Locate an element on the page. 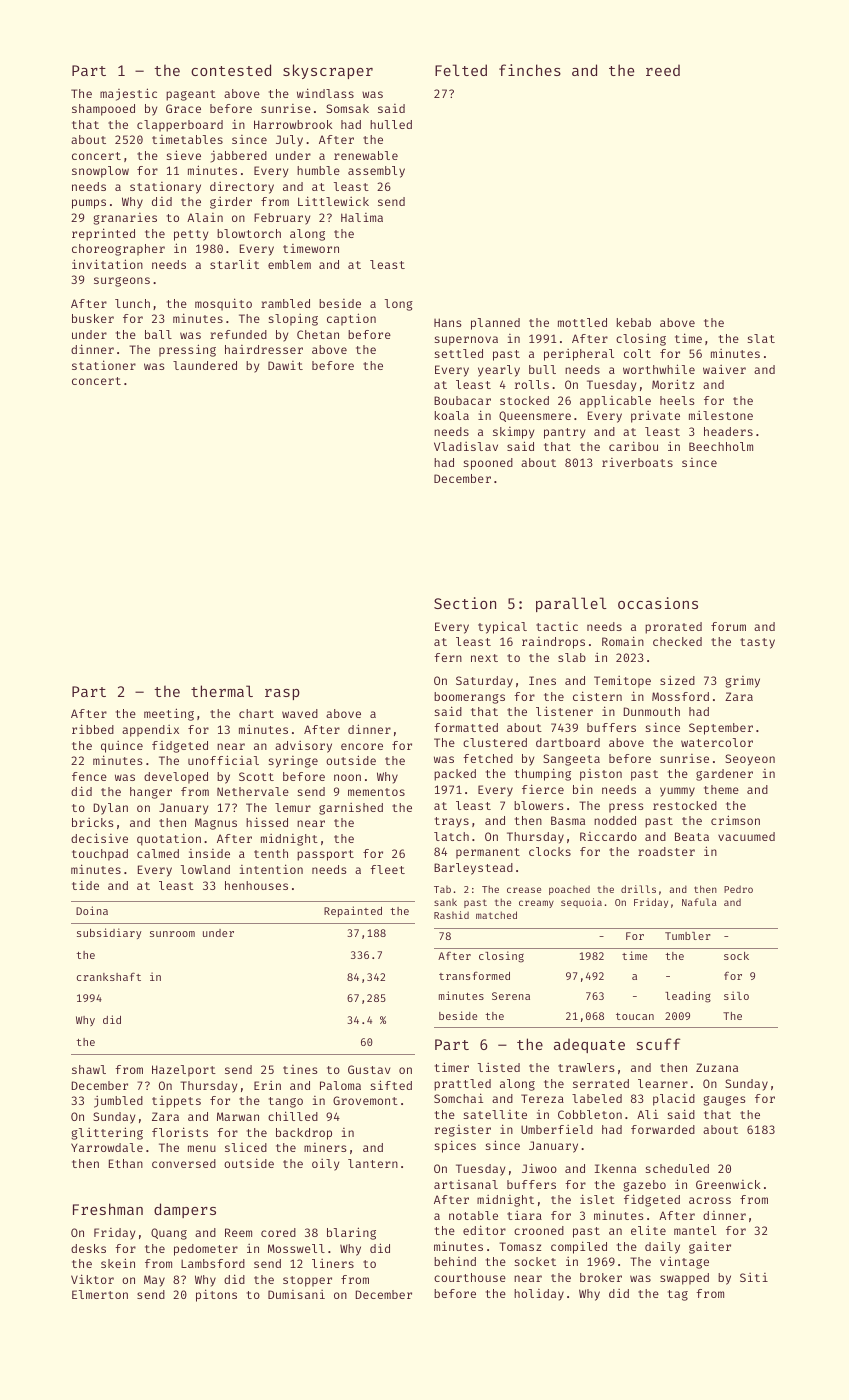 The width and height of the document is (849, 1400). hulled is located at coordinates (391, 124).
